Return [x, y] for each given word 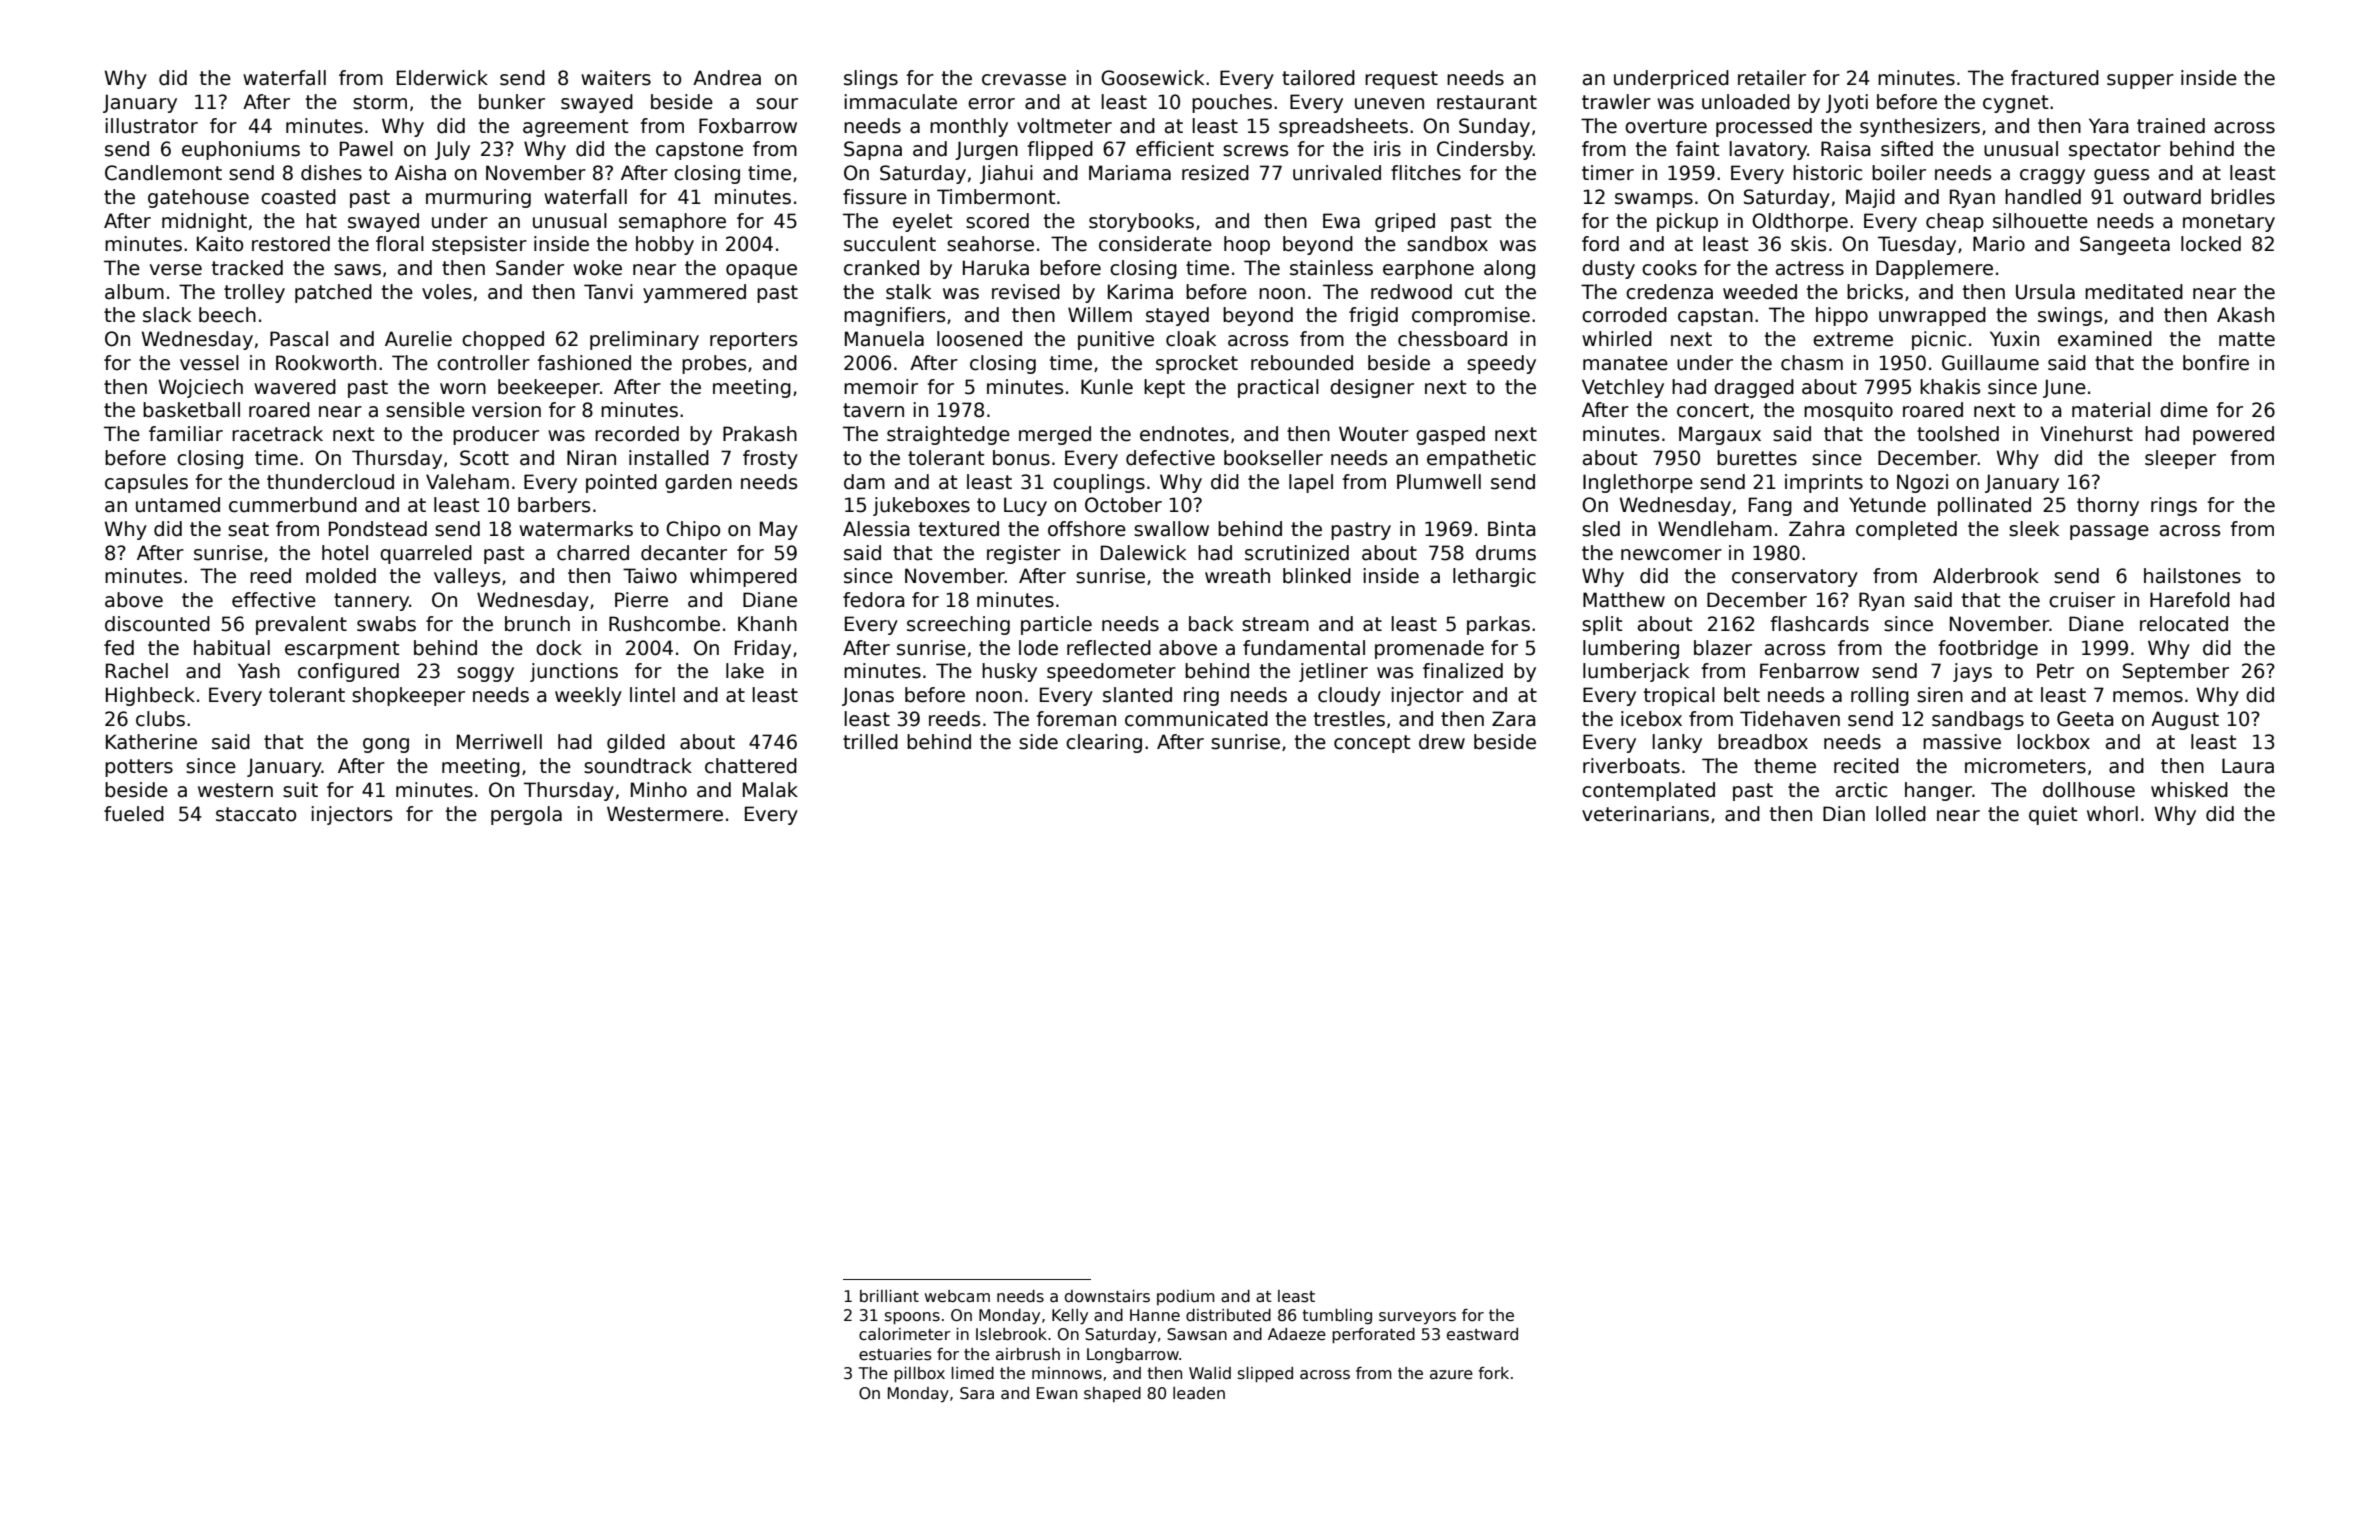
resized [1215, 173]
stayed [1177, 316]
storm [380, 102]
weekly [588, 696]
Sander [530, 268]
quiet [2053, 815]
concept [1372, 744]
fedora [873, 600]
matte [2247, 339]
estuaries [895, 1354]
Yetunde [1887, 505]
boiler [1899, 173]
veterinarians [1645, 814]
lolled [1901, 814]
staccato [256, 814]
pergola [526, 815]
